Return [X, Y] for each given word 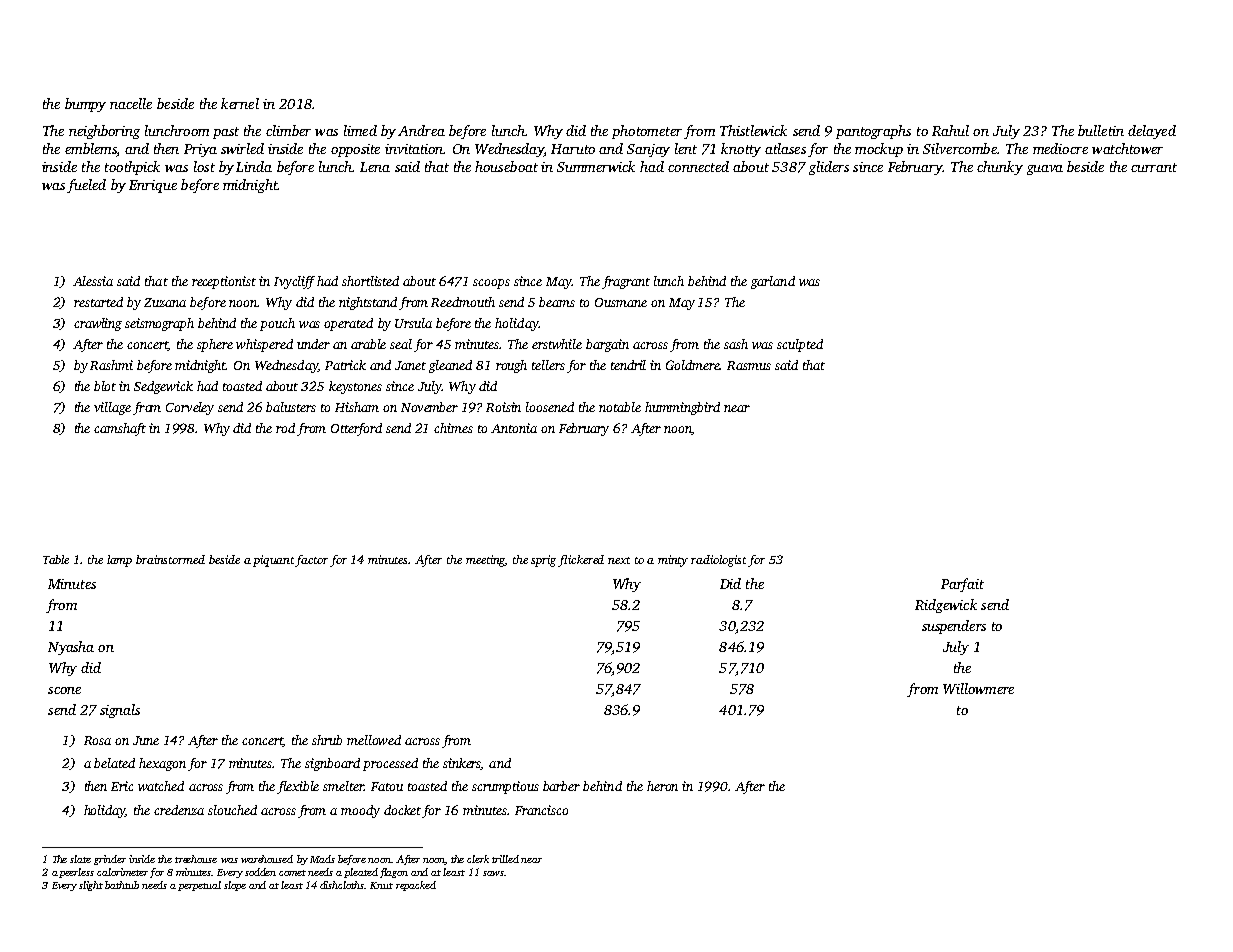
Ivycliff [294, 282]
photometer [647, 132]
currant [1154, 167]
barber [561, 786]
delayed [1152, 132]
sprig [543, 561]
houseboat [506, 166]
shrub [327, 740]
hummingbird [682, 408]
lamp [119, 561]
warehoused [267, 859]
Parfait [962, 585]
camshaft [120, 429]
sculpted [800, 345]
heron [662, 786]
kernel [240, 103]
